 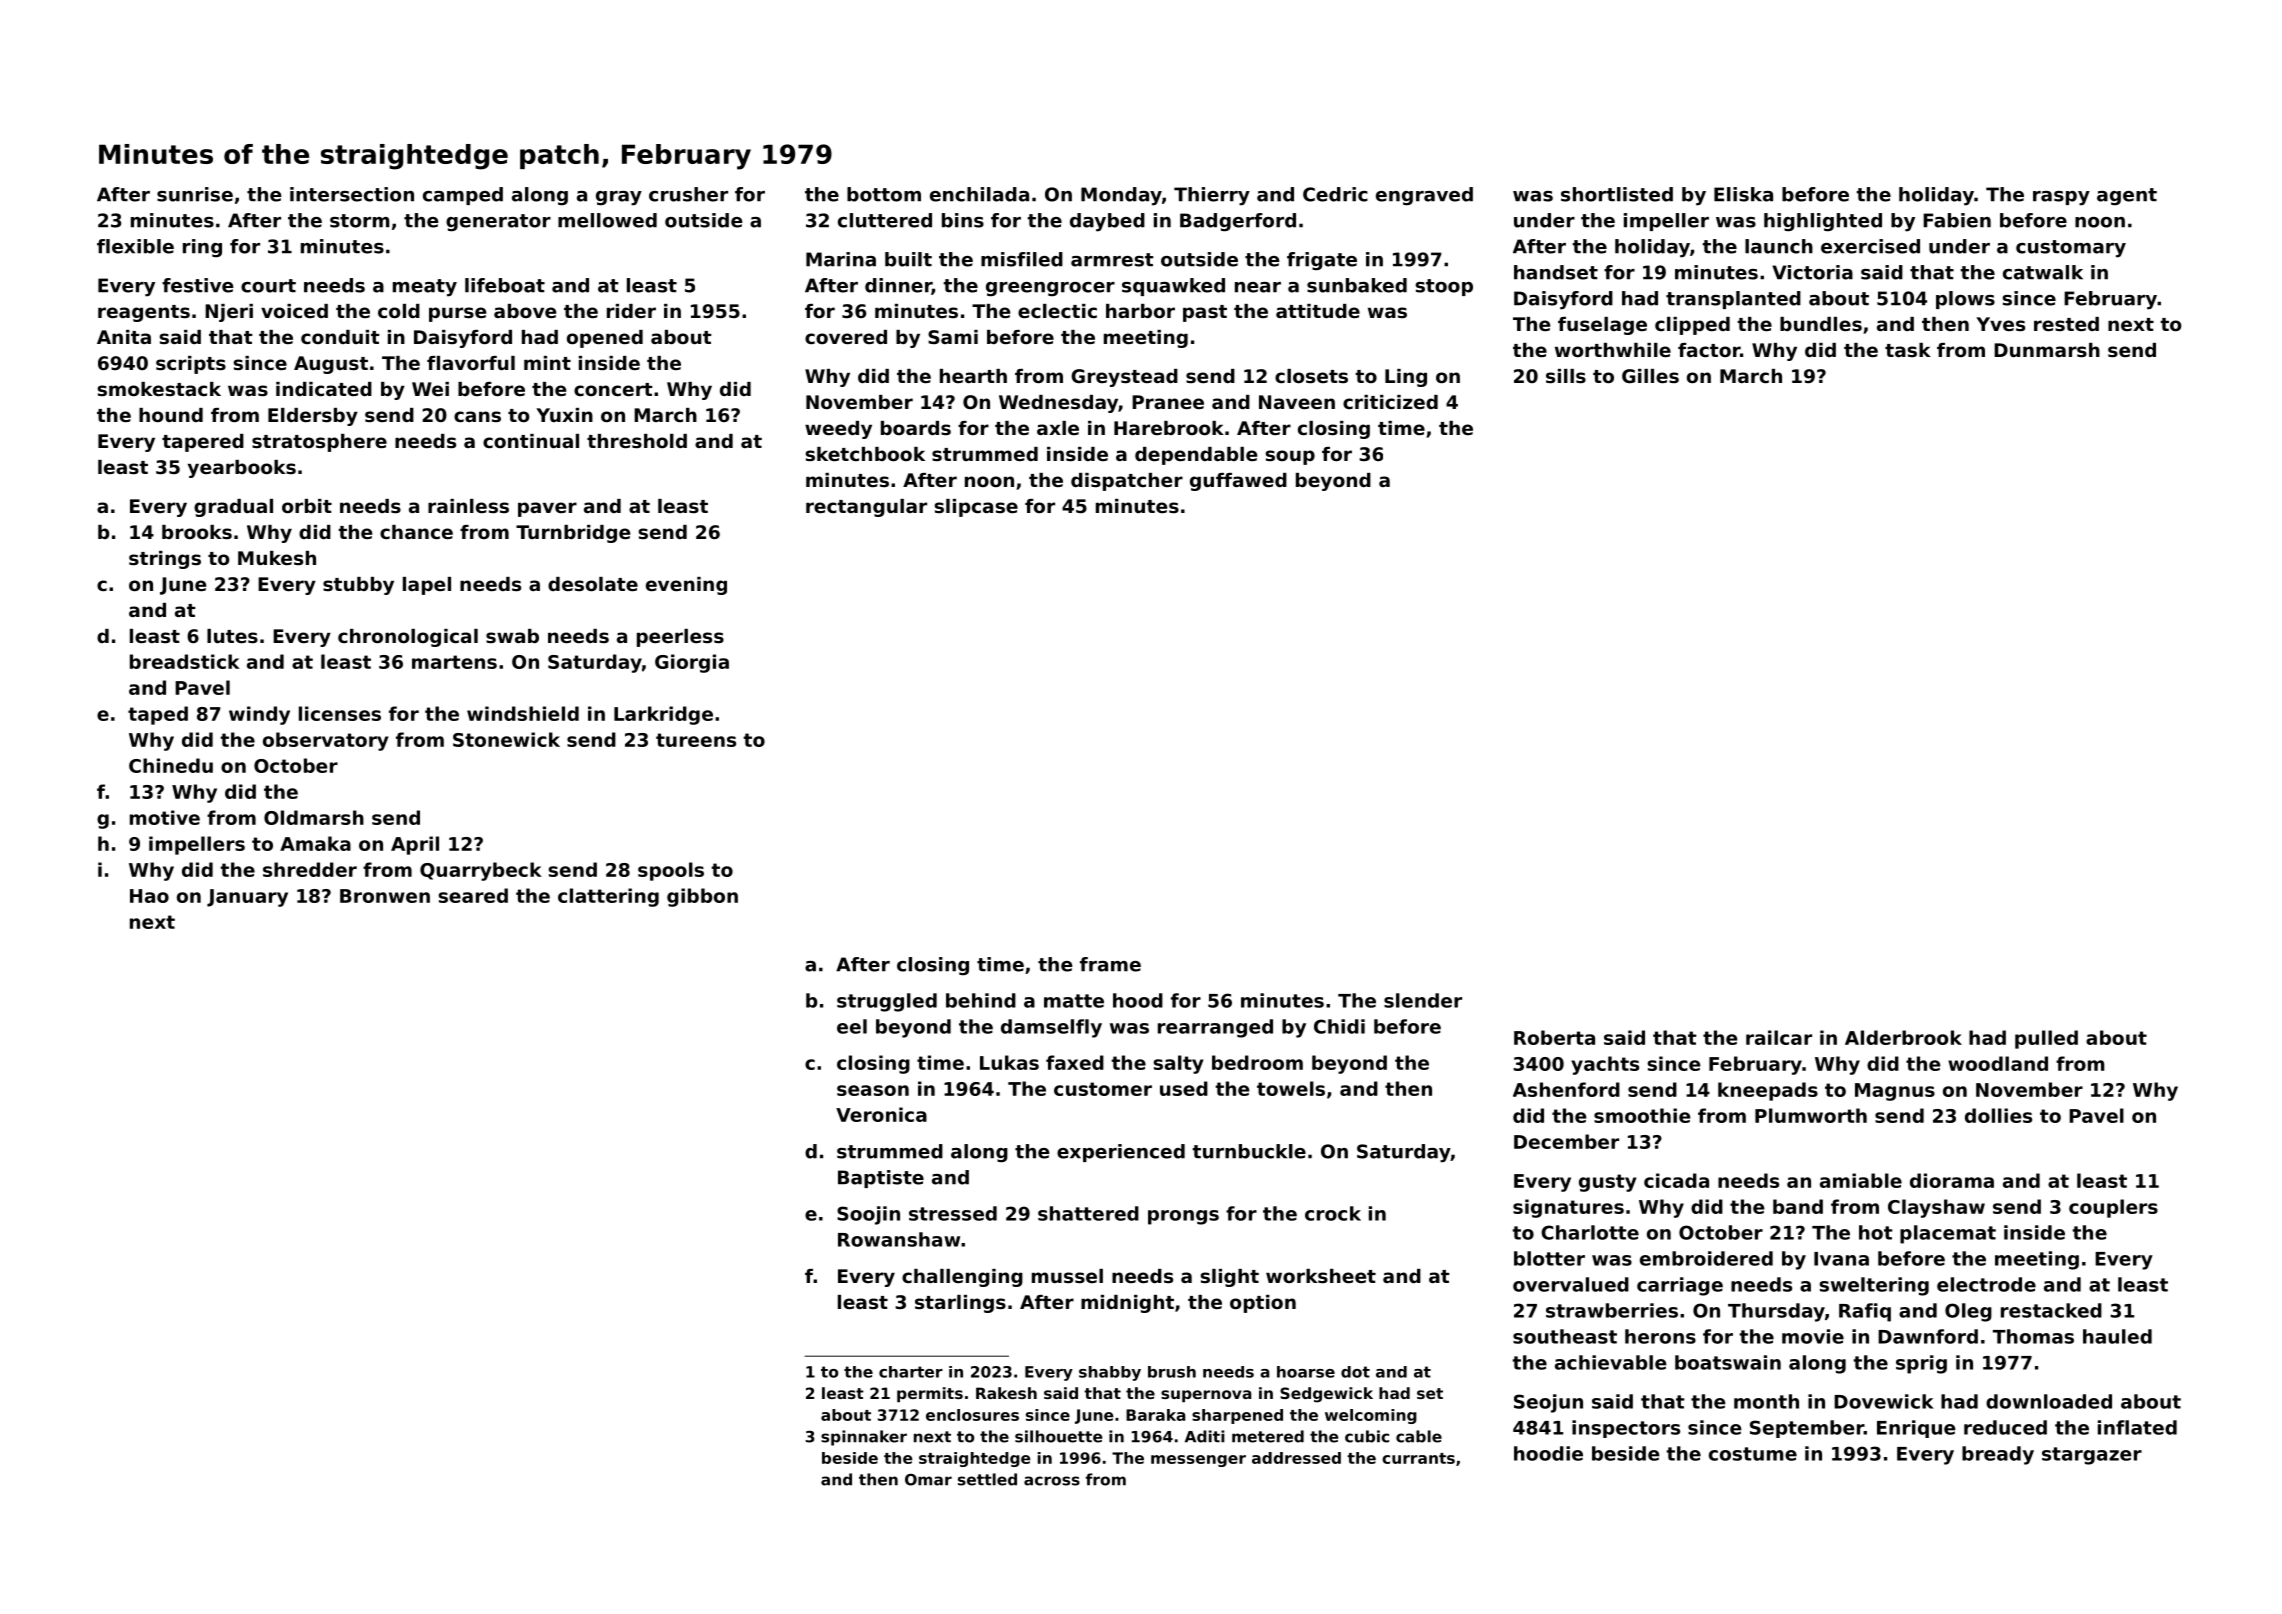 I want to click on motive, so click(x=165, y=817).
